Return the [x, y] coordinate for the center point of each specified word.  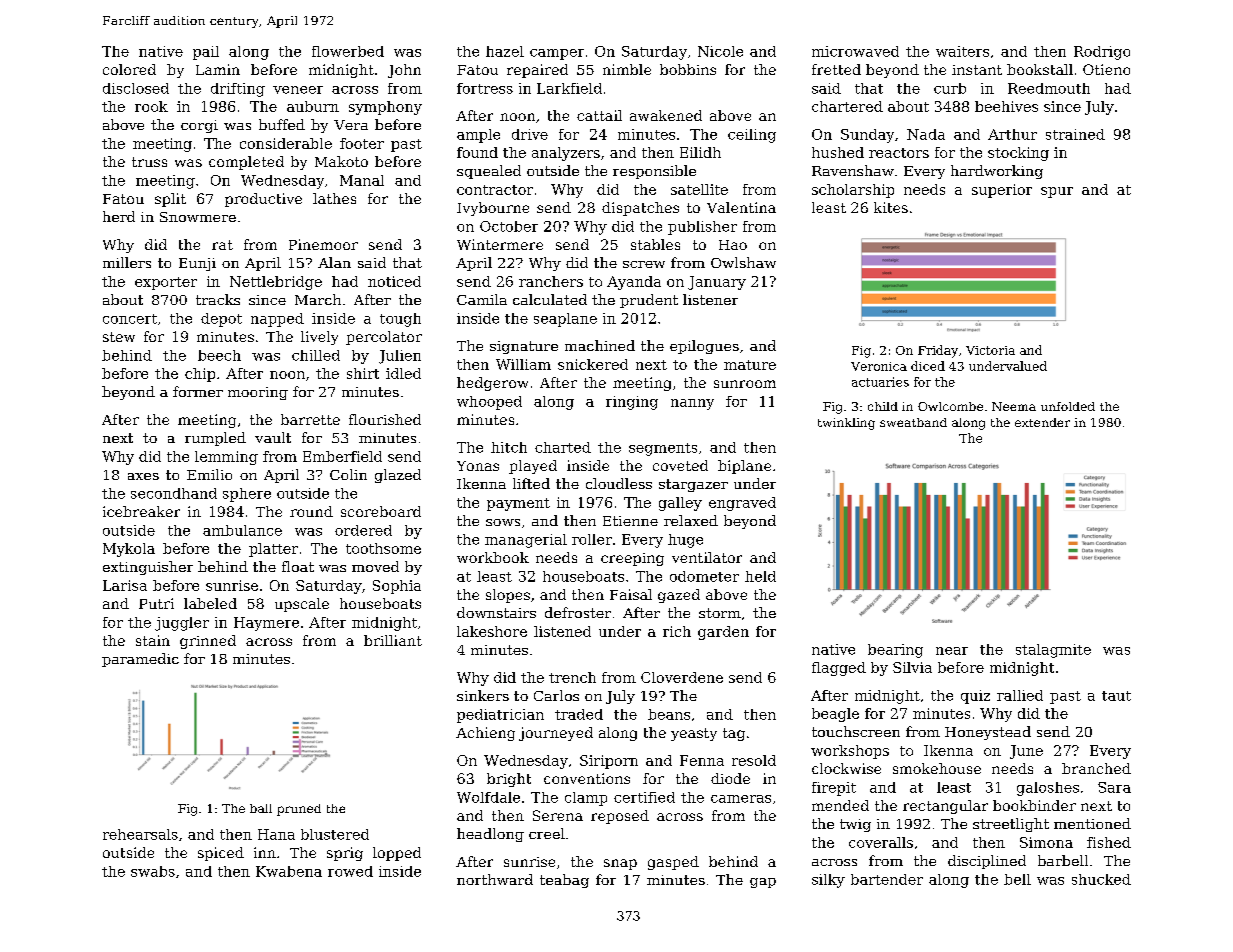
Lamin [218, 69]
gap [763, 883]
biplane [744, 467]
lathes [334, 198]
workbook [493, 557]
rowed [350, 871]
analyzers [566, 154]
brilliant [393, 640]
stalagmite [1053, 651]
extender [1042, 422]
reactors [899, 153]
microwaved [855, 51]
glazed [398, 476]
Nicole [720, 51]
